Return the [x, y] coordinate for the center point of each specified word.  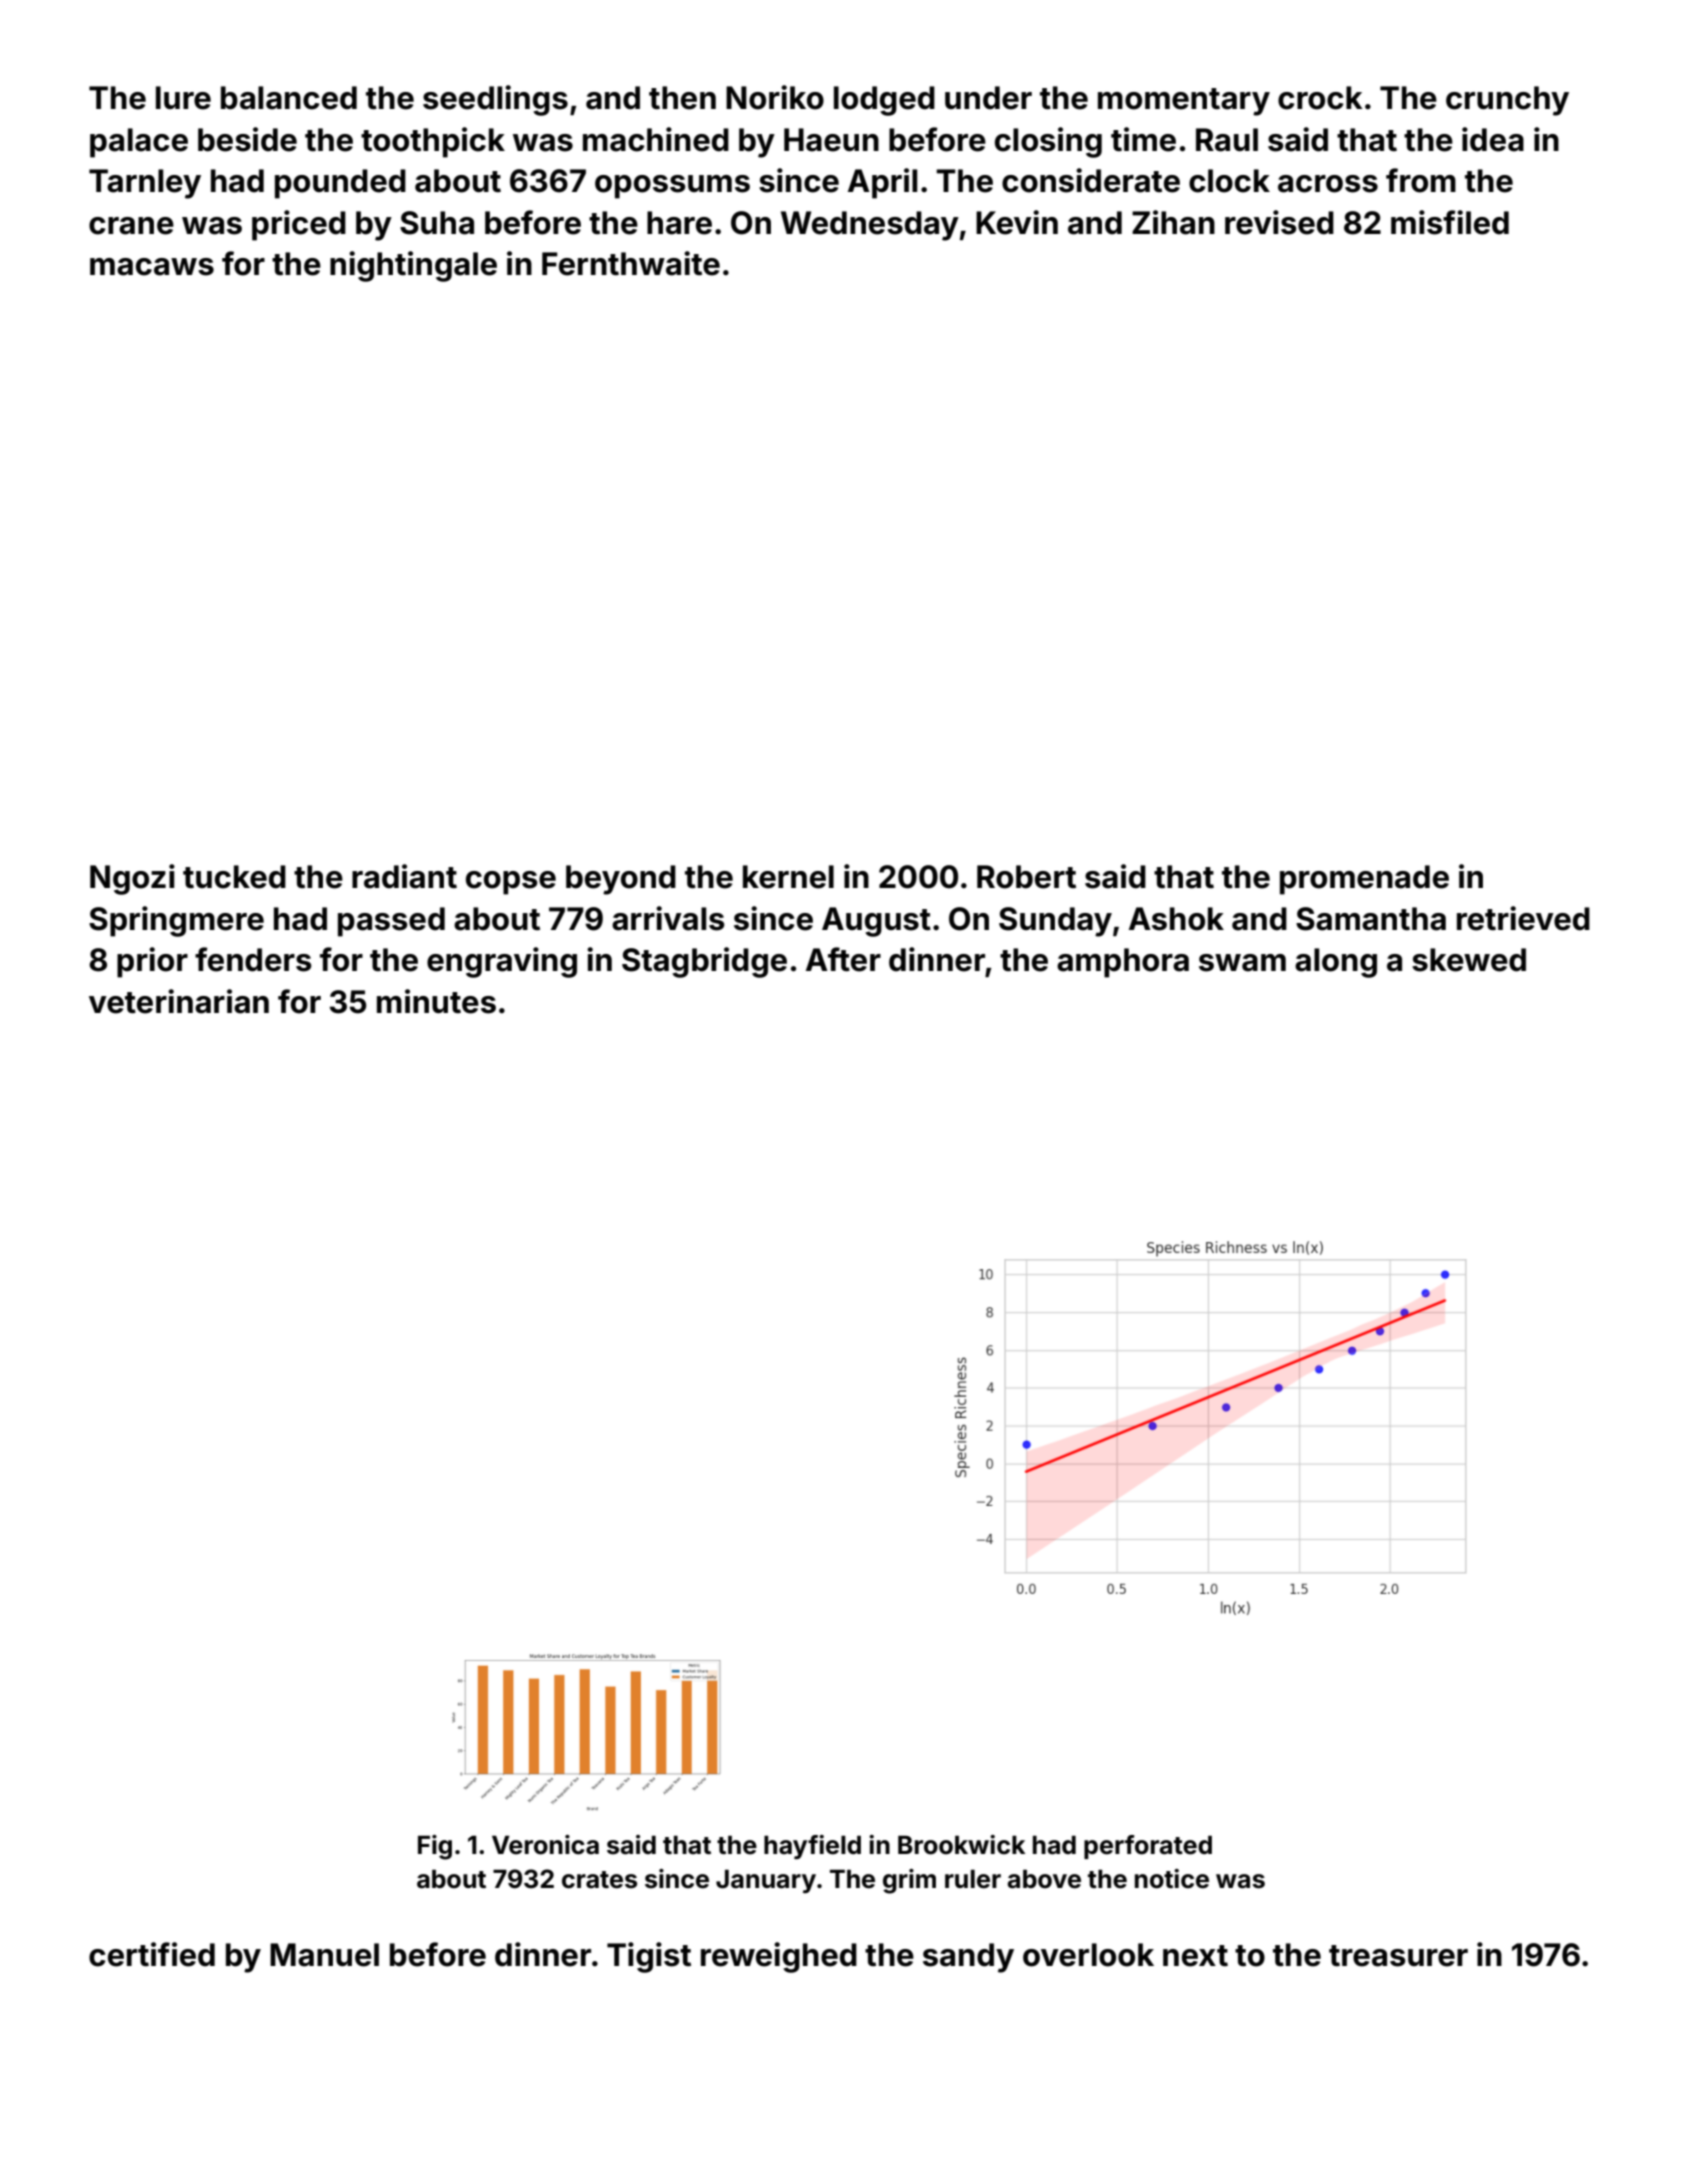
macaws [152, 267]
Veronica [545, 1845]
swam [1242, 963]
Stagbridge [704, 962]
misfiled [1450, 222]
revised [1279, 222]
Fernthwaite [631, 263]
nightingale [413, 266]
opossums [672, 187]
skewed [1469, 960]
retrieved [1523, 918]
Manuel [324, 1955]
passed [391, 922]
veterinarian [179, 1001]
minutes [436, 1001]
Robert [1026, 877]
